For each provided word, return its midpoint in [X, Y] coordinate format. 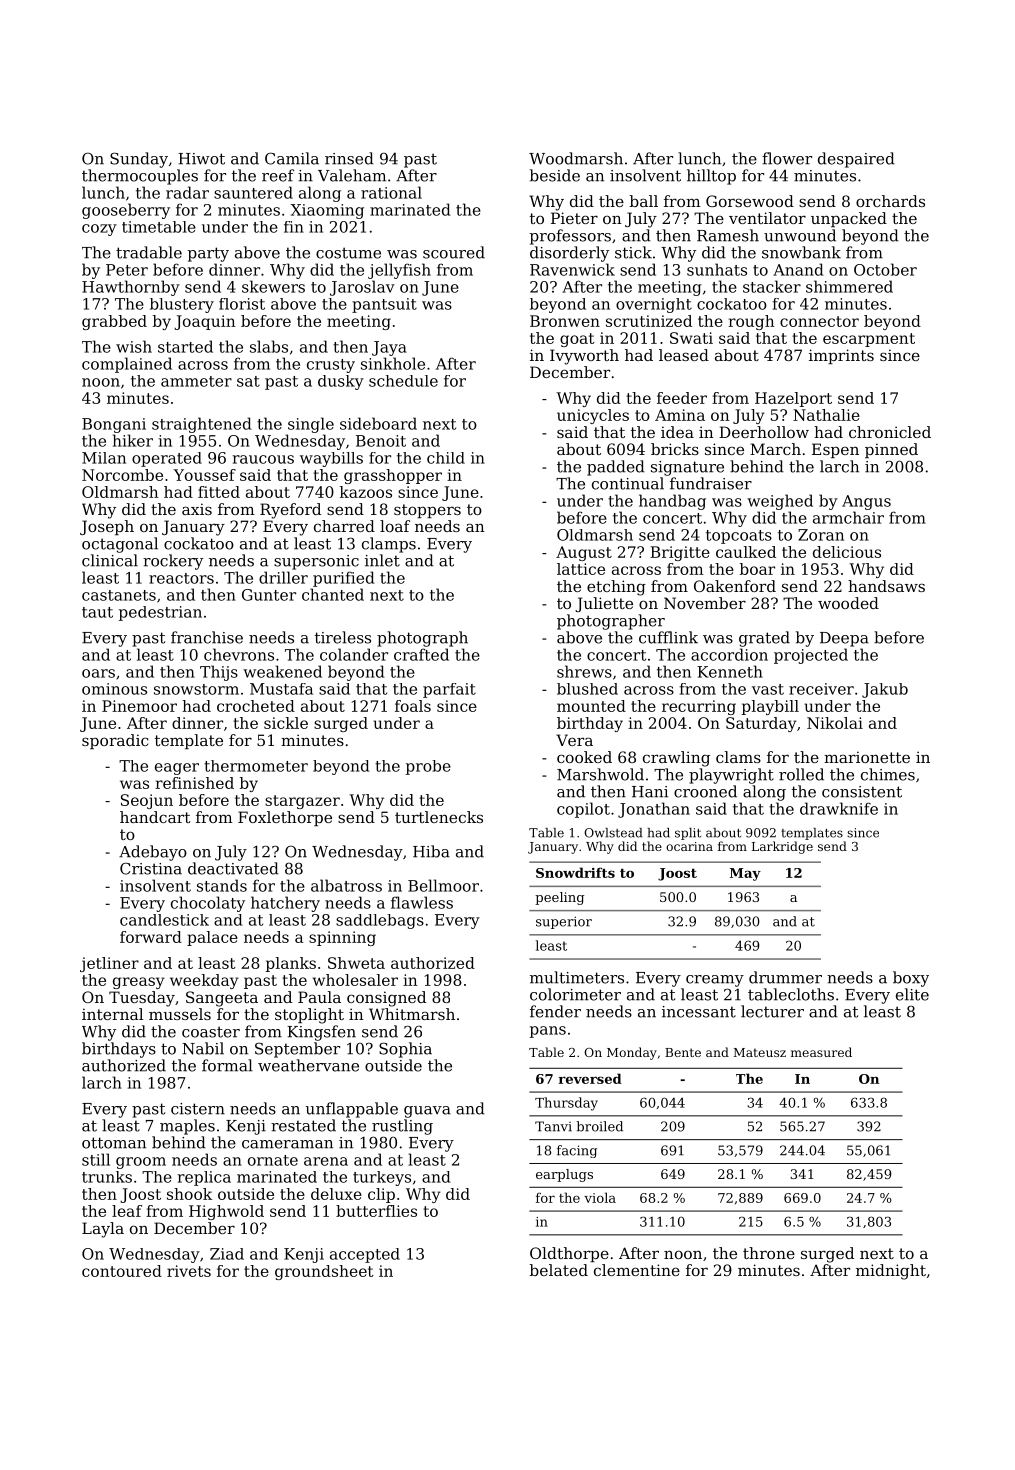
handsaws [886, 586]
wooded [848, 603]
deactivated [233, 868]
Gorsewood [750, 201]
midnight [891, 1272]
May [745, 874]
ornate [273, 1160]
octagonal [120, 545]
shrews [584, 671]
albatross [346, 885]
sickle [286, 723]
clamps [389, 545]
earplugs [564, 1175]
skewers [273, 286]
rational [391, 192]
